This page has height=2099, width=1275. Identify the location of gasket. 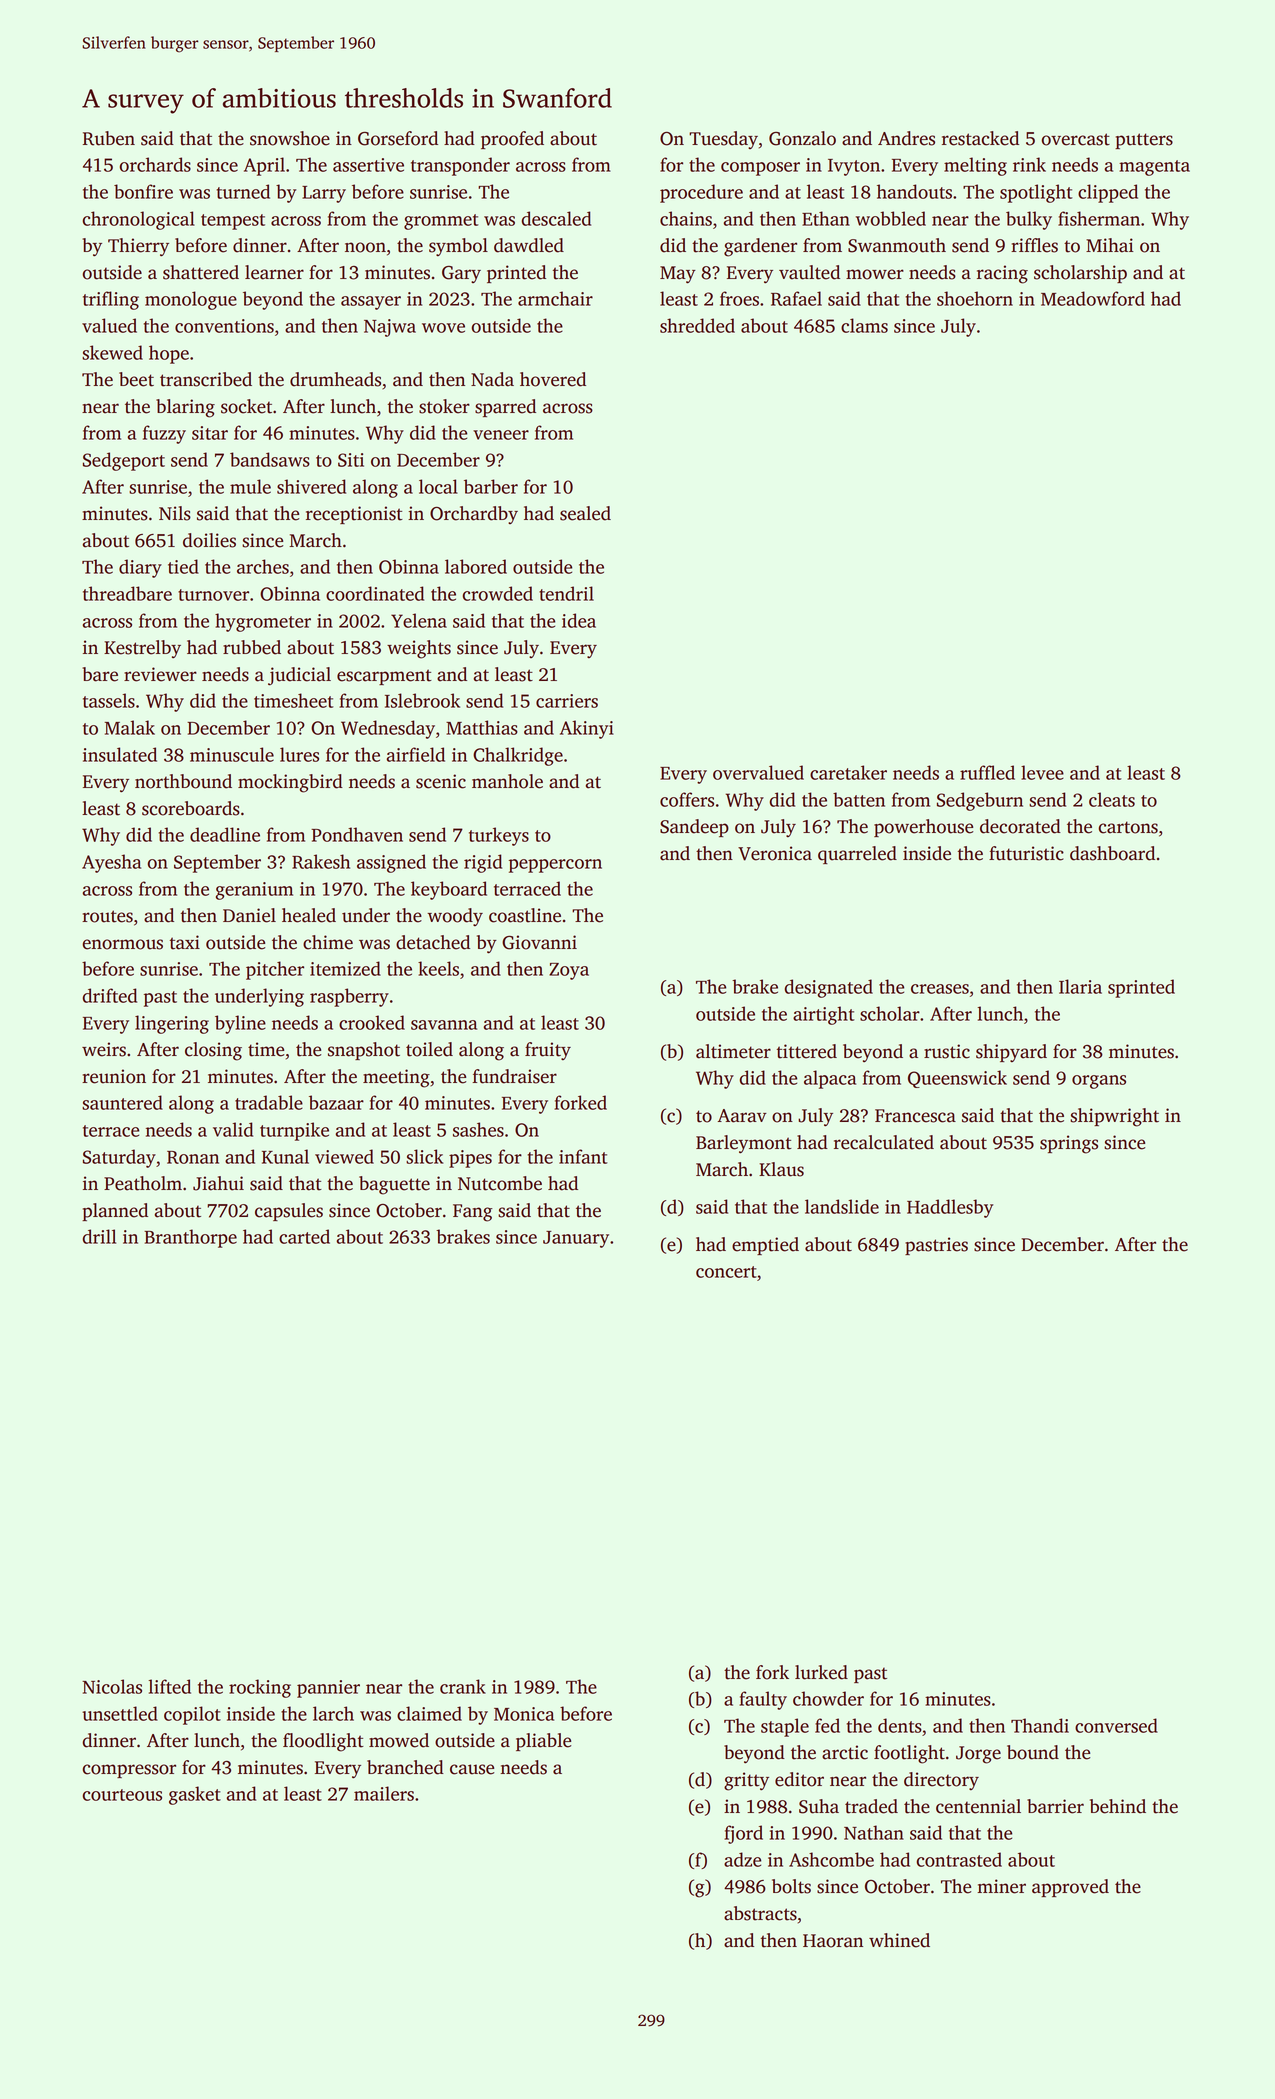
(195, 1795).
